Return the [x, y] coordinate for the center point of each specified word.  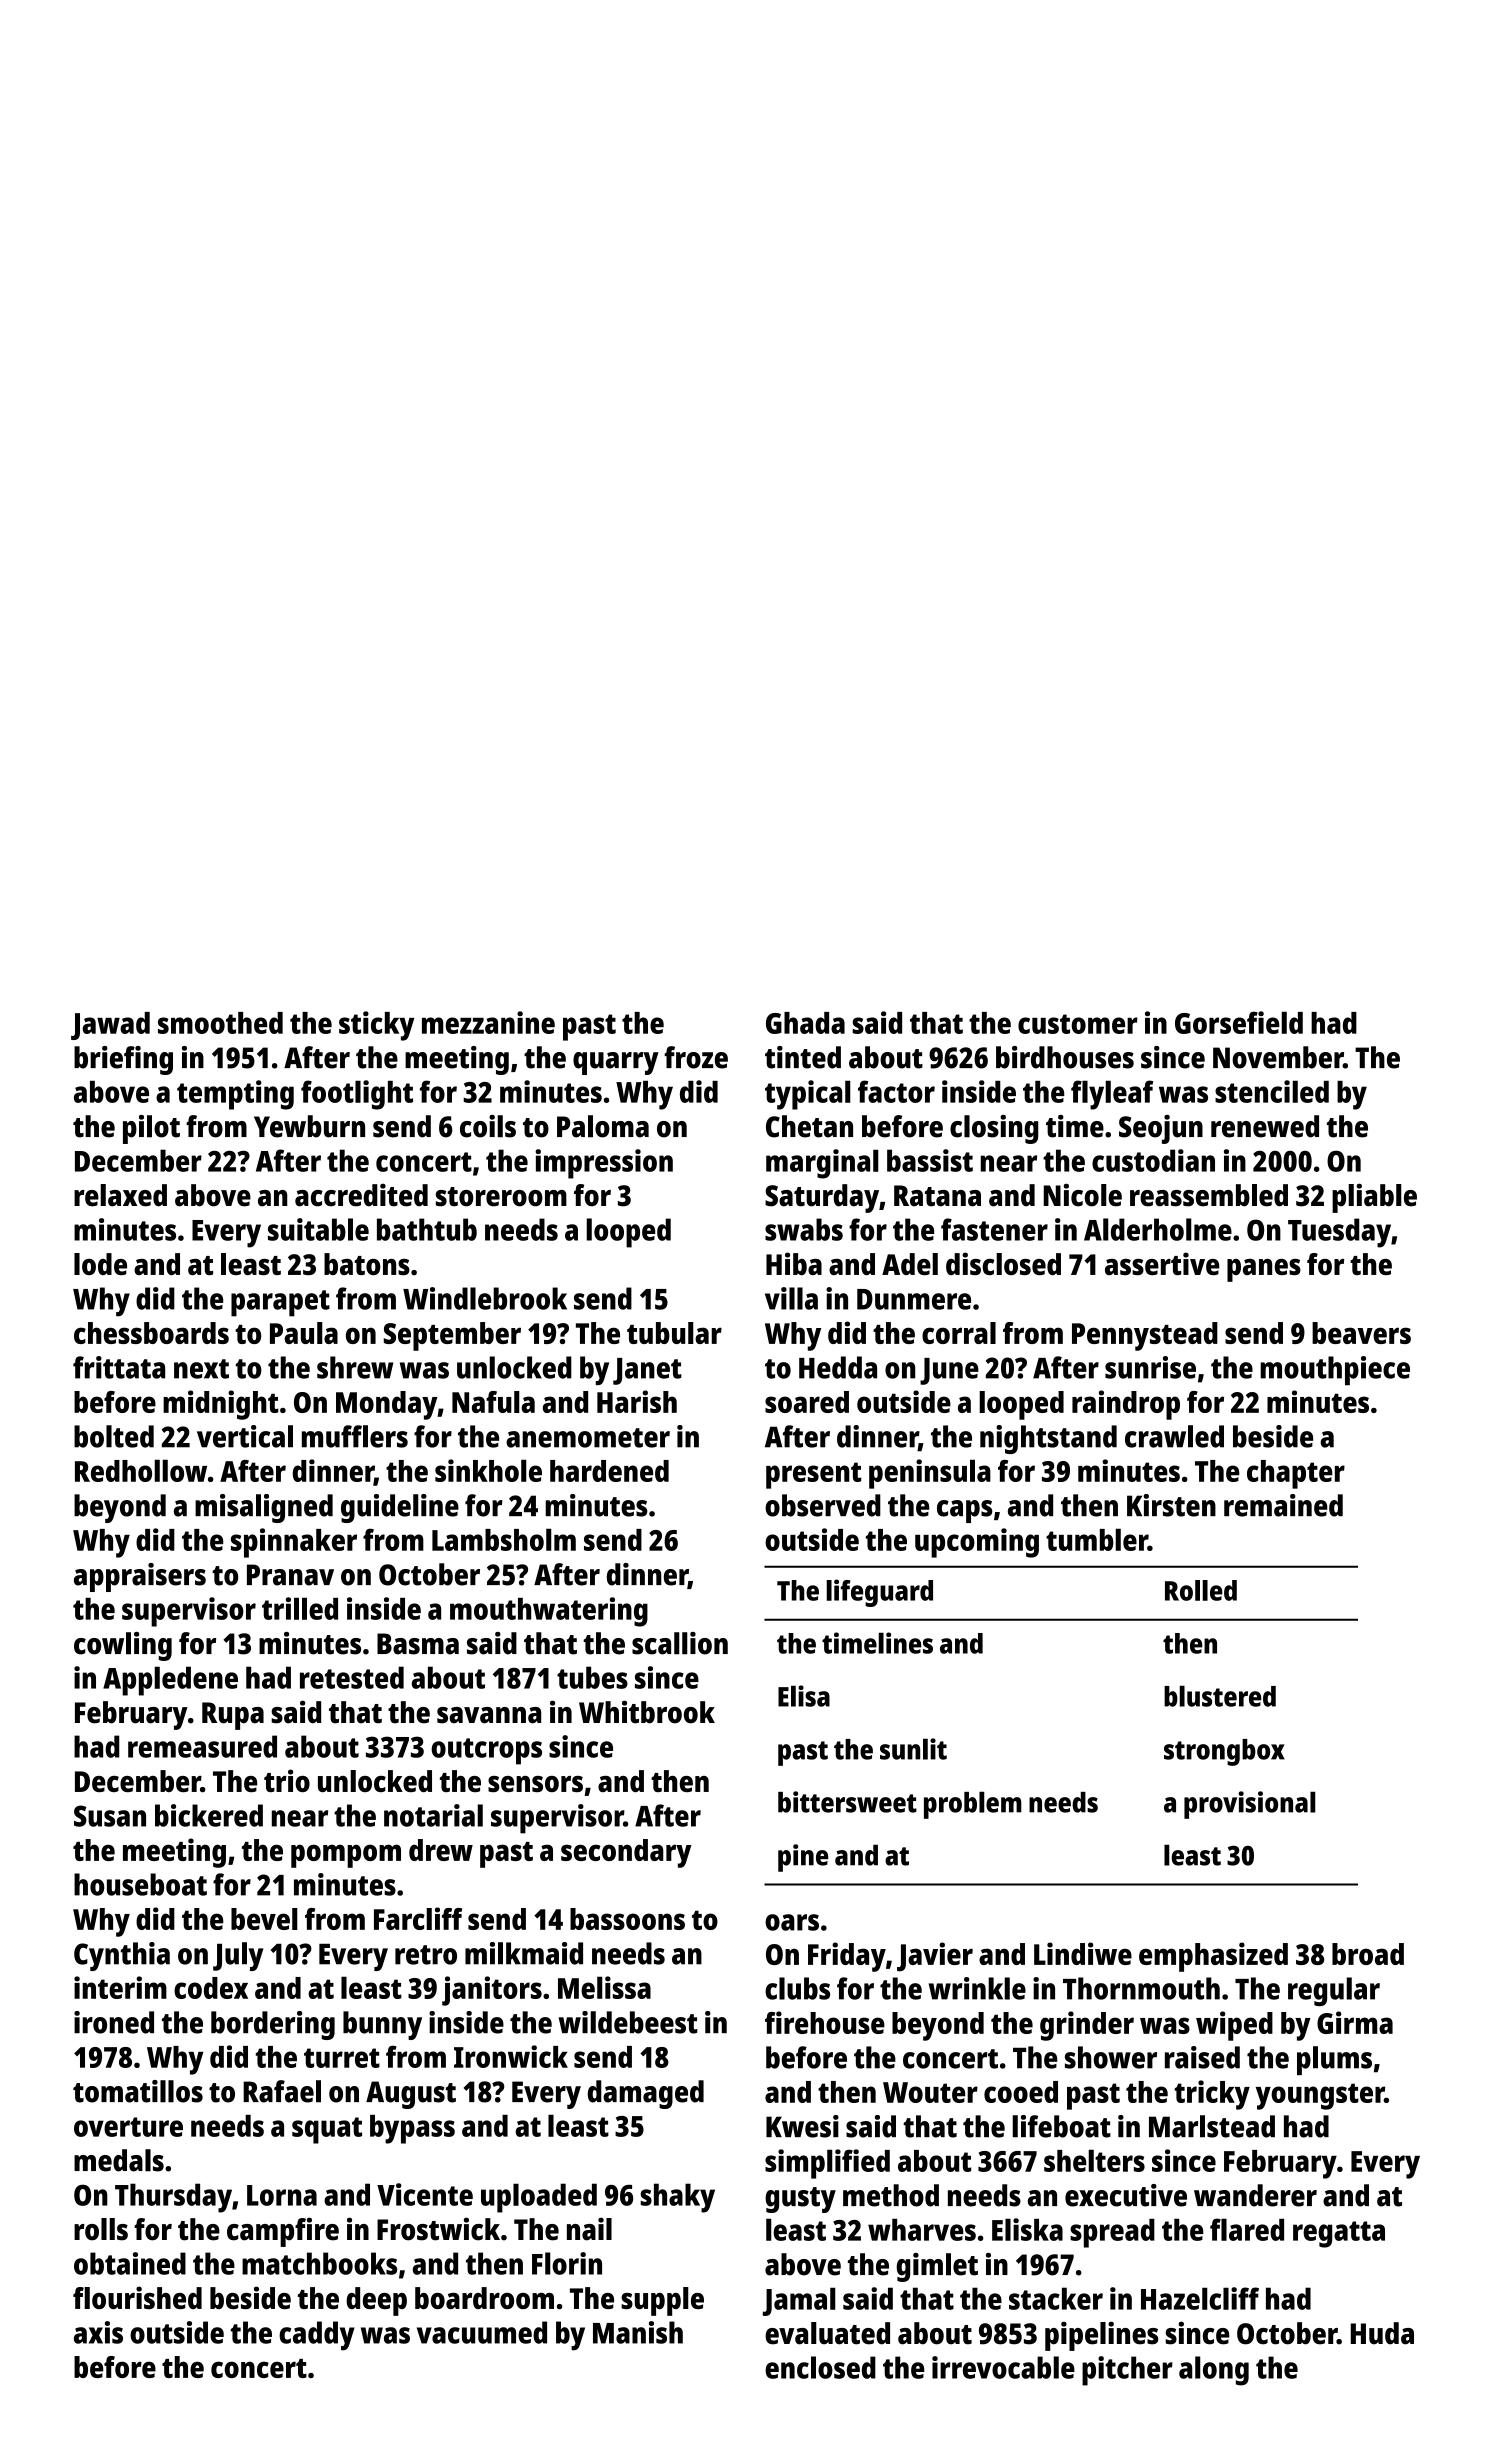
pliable [1374, 1198]
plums [1334, 2060]
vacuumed [482, 2332]
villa [791, 1298]
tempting [235, 1095]
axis [98, 2332]
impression [604, 1164]
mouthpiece [1335, 1370]
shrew [355, 1367]
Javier [935, 1957]
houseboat [140, 1884]
